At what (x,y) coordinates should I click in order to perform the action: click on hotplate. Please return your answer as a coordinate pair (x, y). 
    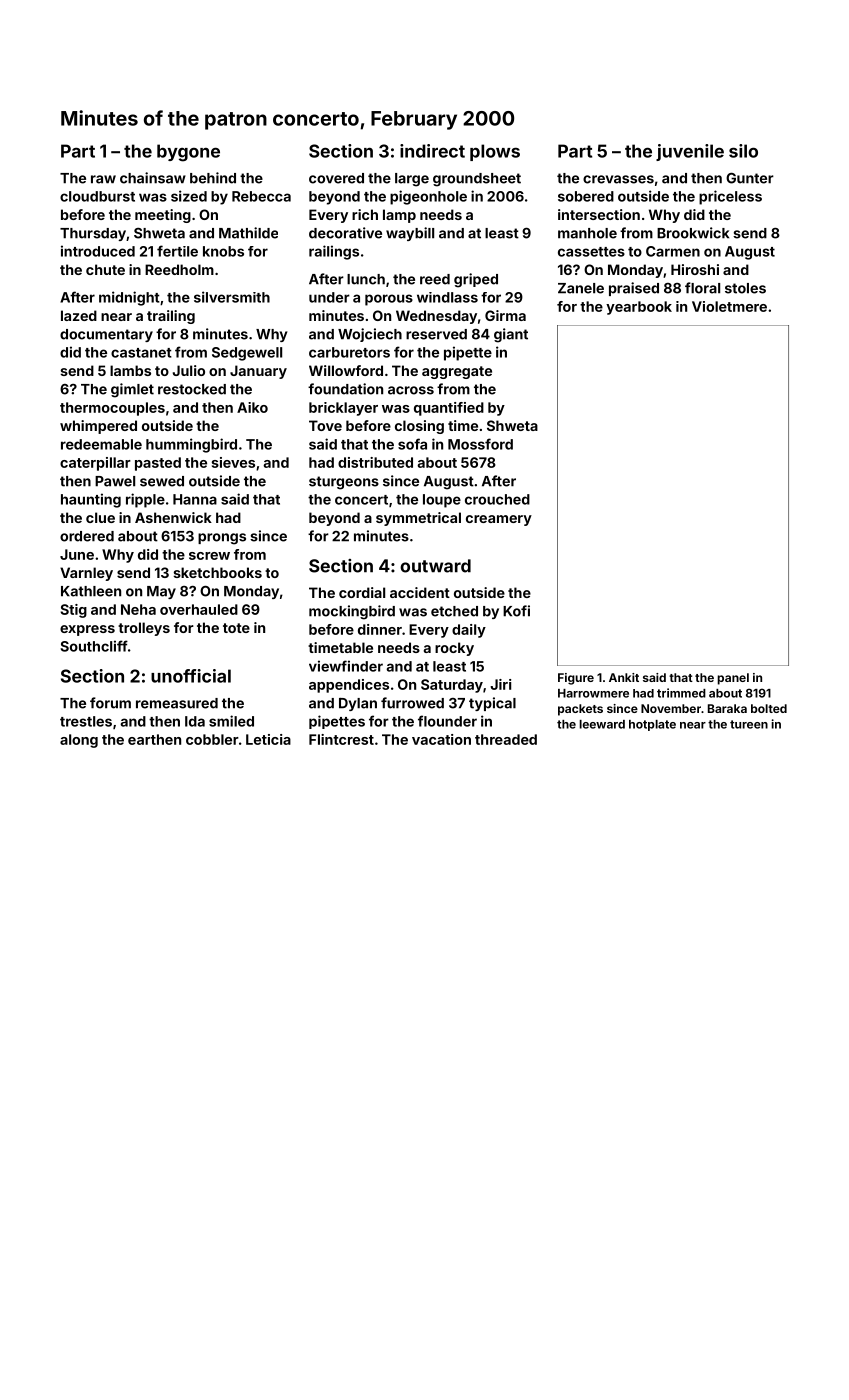
    Looking at the image, I should click on (652, 725).
